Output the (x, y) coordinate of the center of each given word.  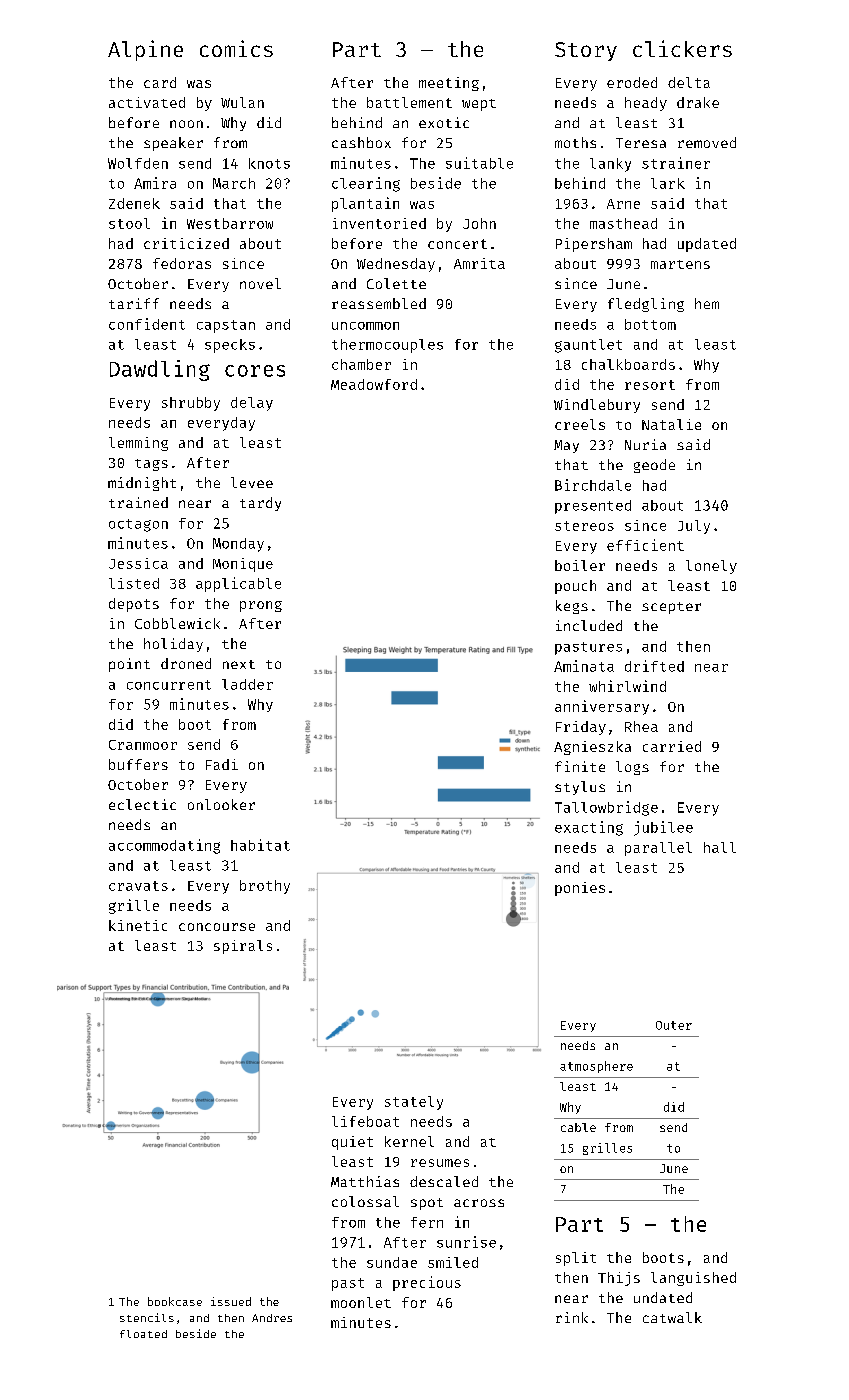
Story (586, 51)
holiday (173, 645)
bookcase (175, 1301)
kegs (572, 607)
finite (580, 766)
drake (698, 102)
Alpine (145, 50)
